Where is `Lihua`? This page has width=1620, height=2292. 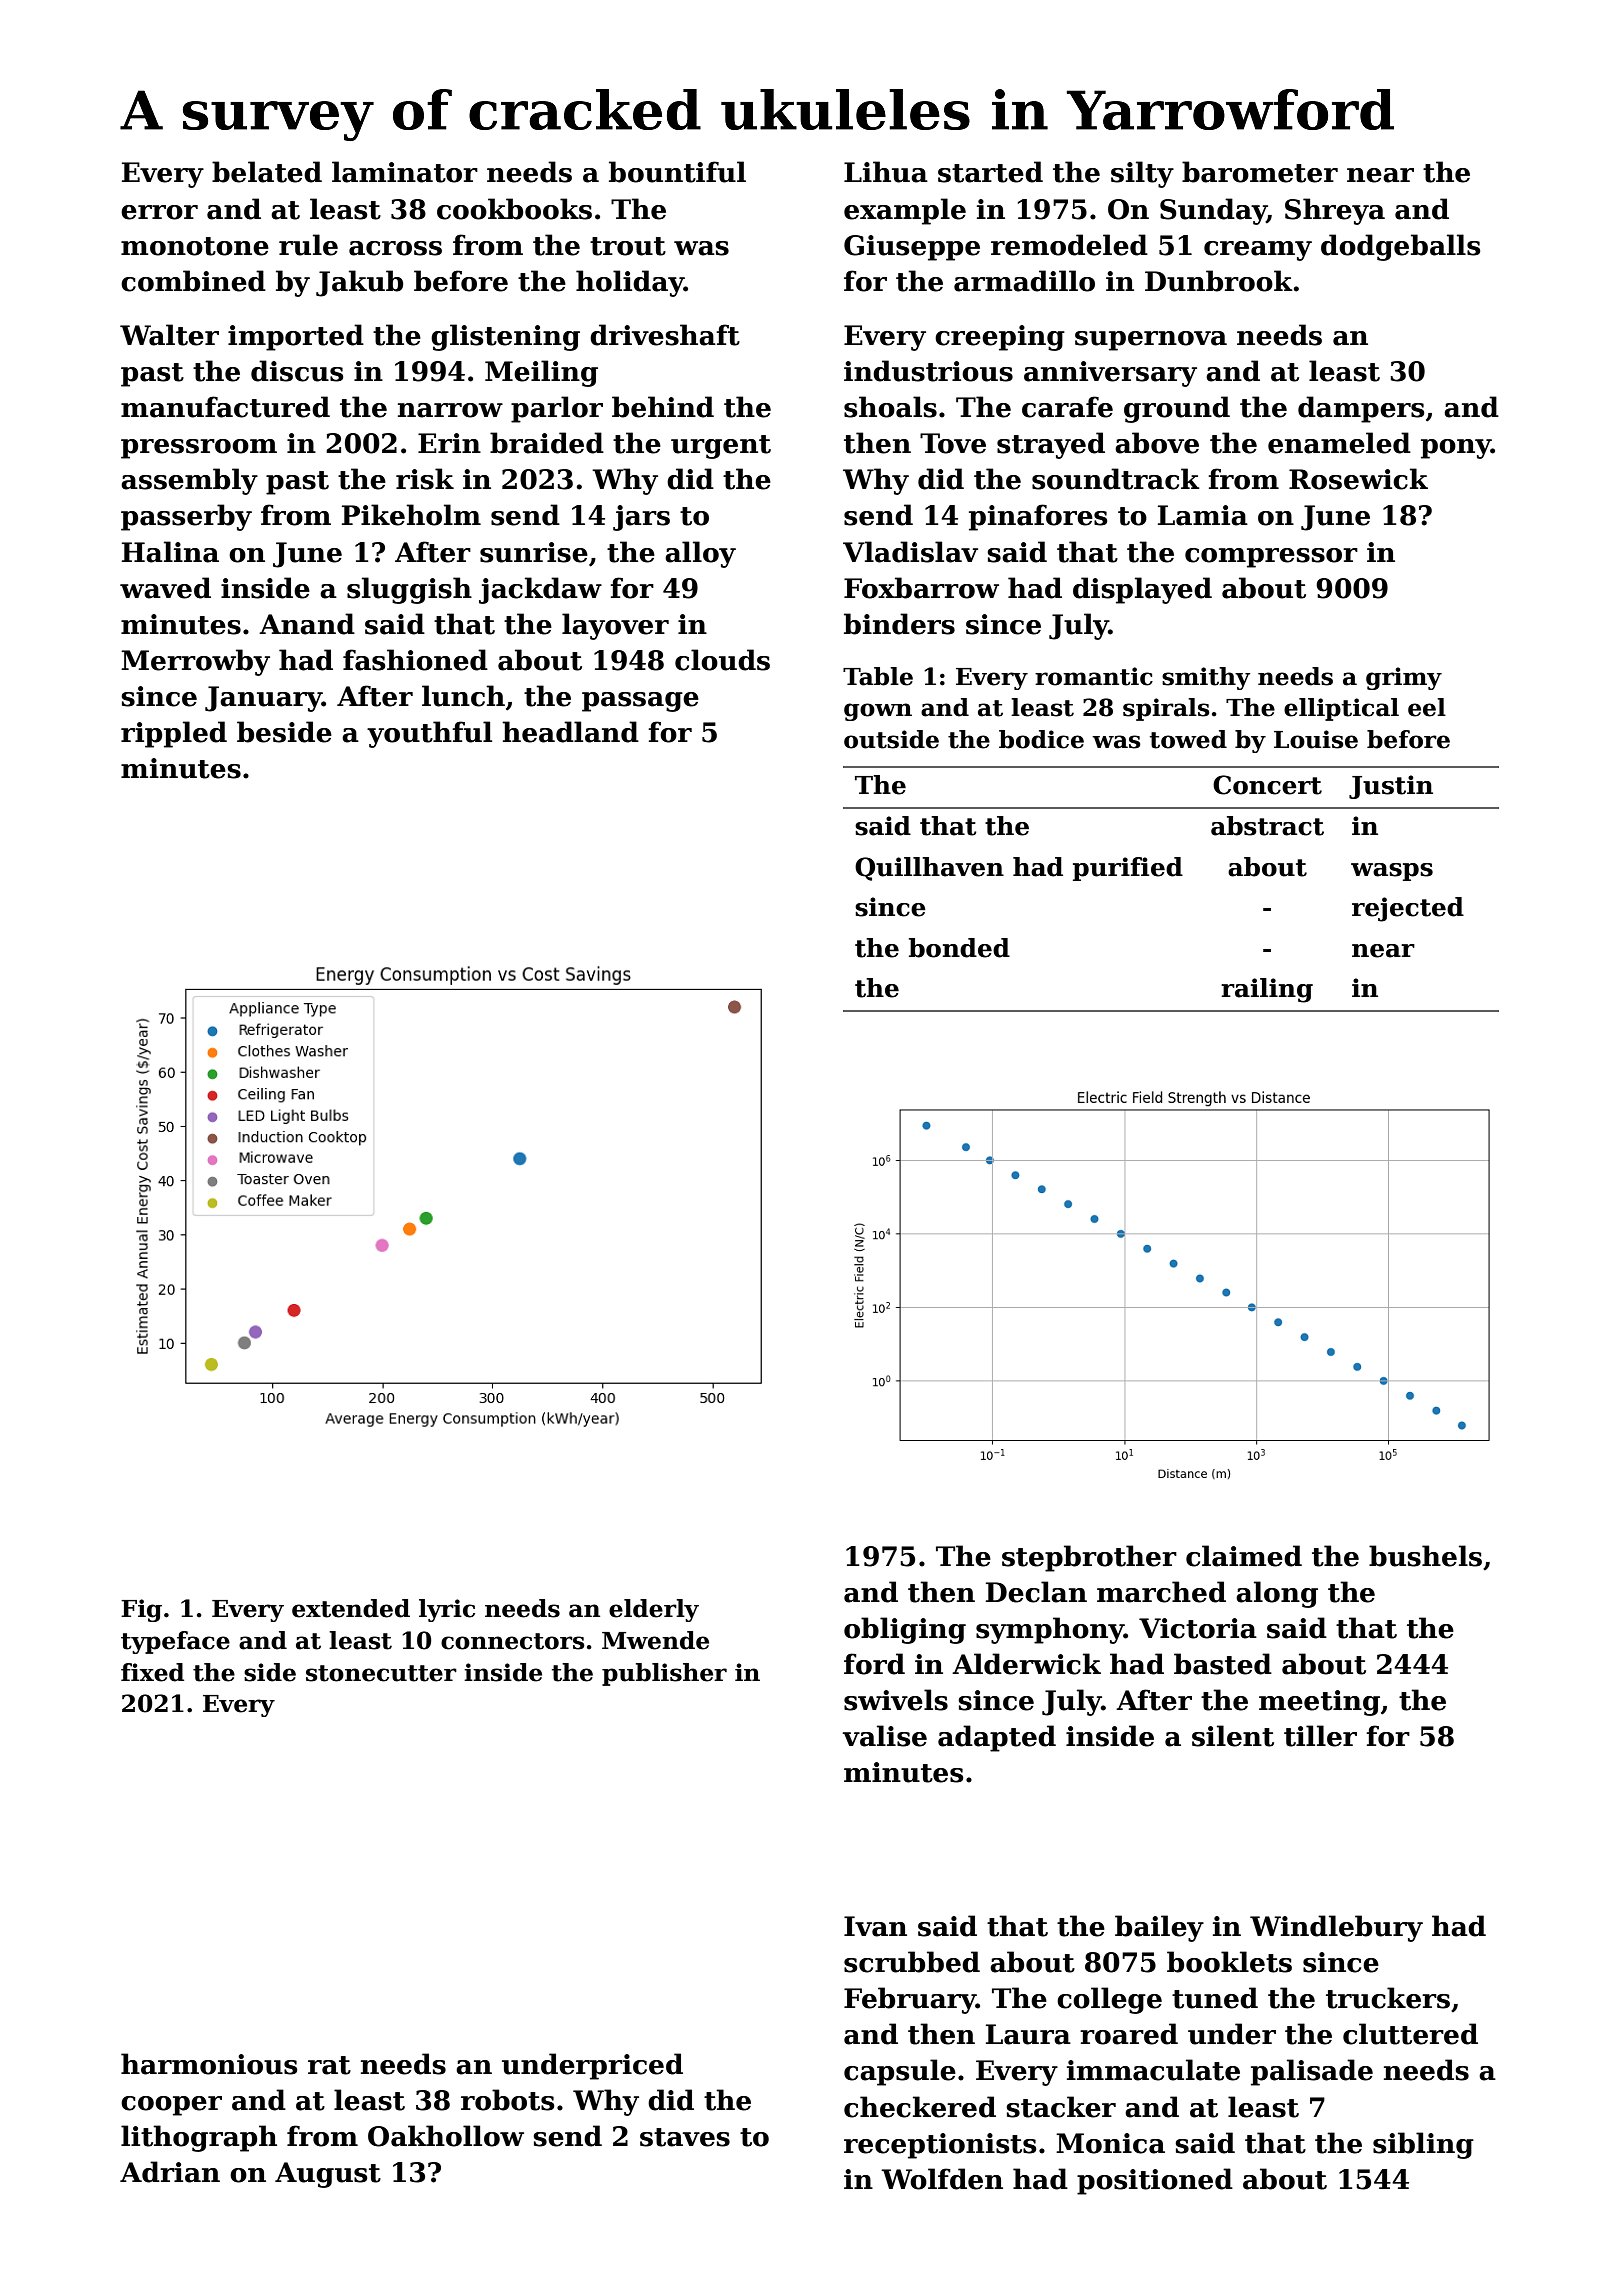 Lihua is located at coordinates (886, 172).
